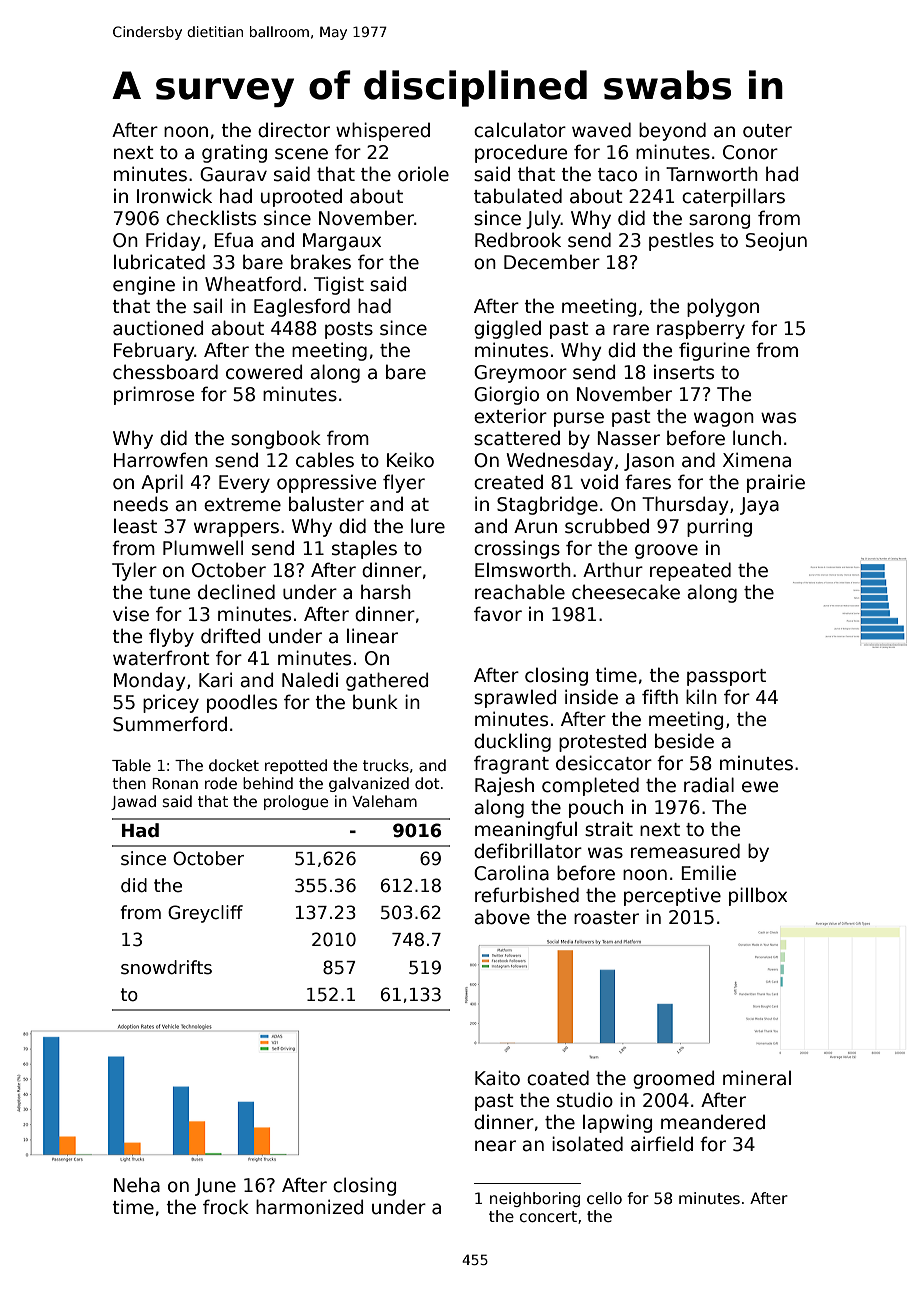  Describe the element at coordinates (726, 677) in the screenshot. I see `passport` at that location.
